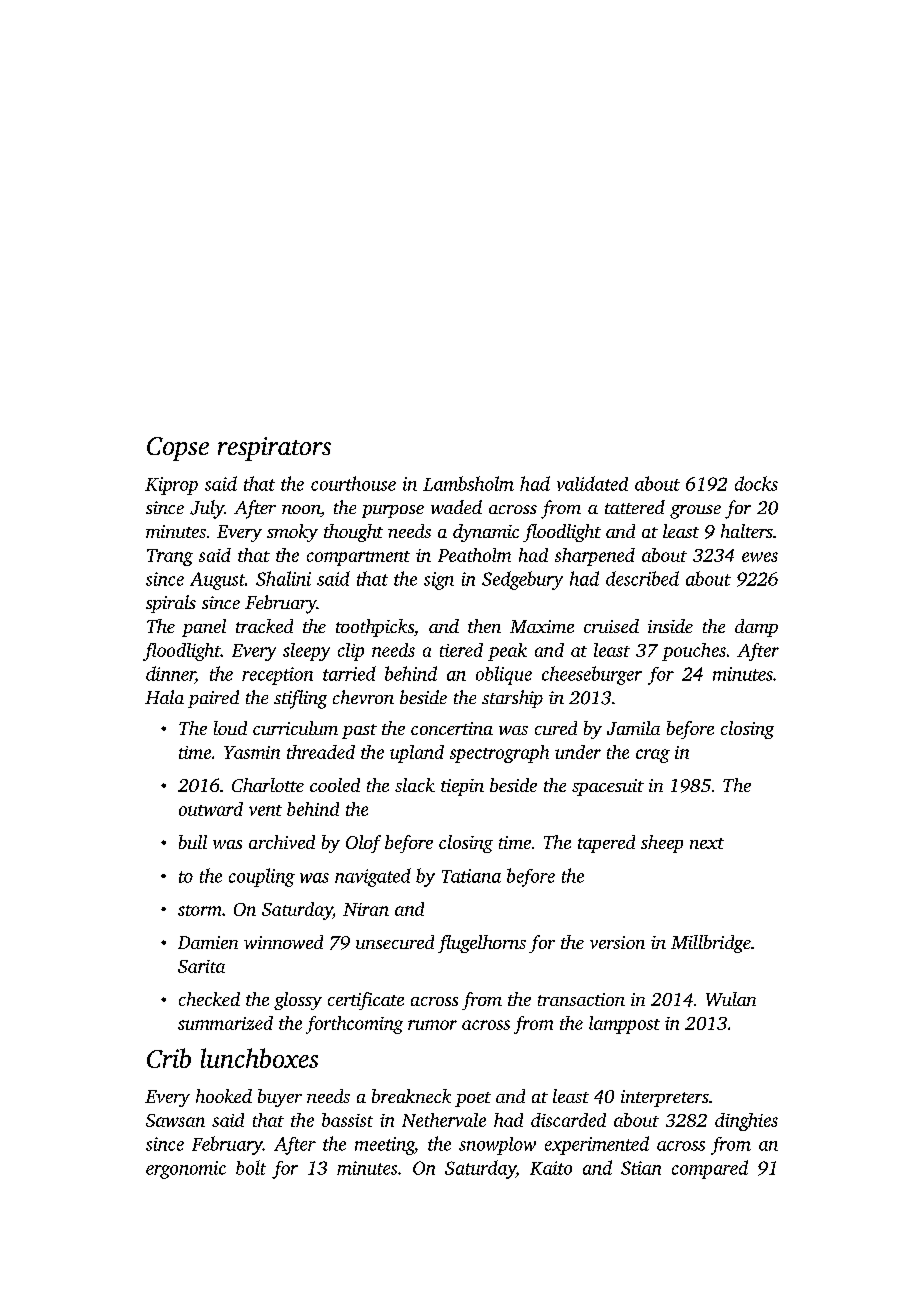 The height and width of the image is (1314, 924). I want to click on Copse, so click(178, 449).
